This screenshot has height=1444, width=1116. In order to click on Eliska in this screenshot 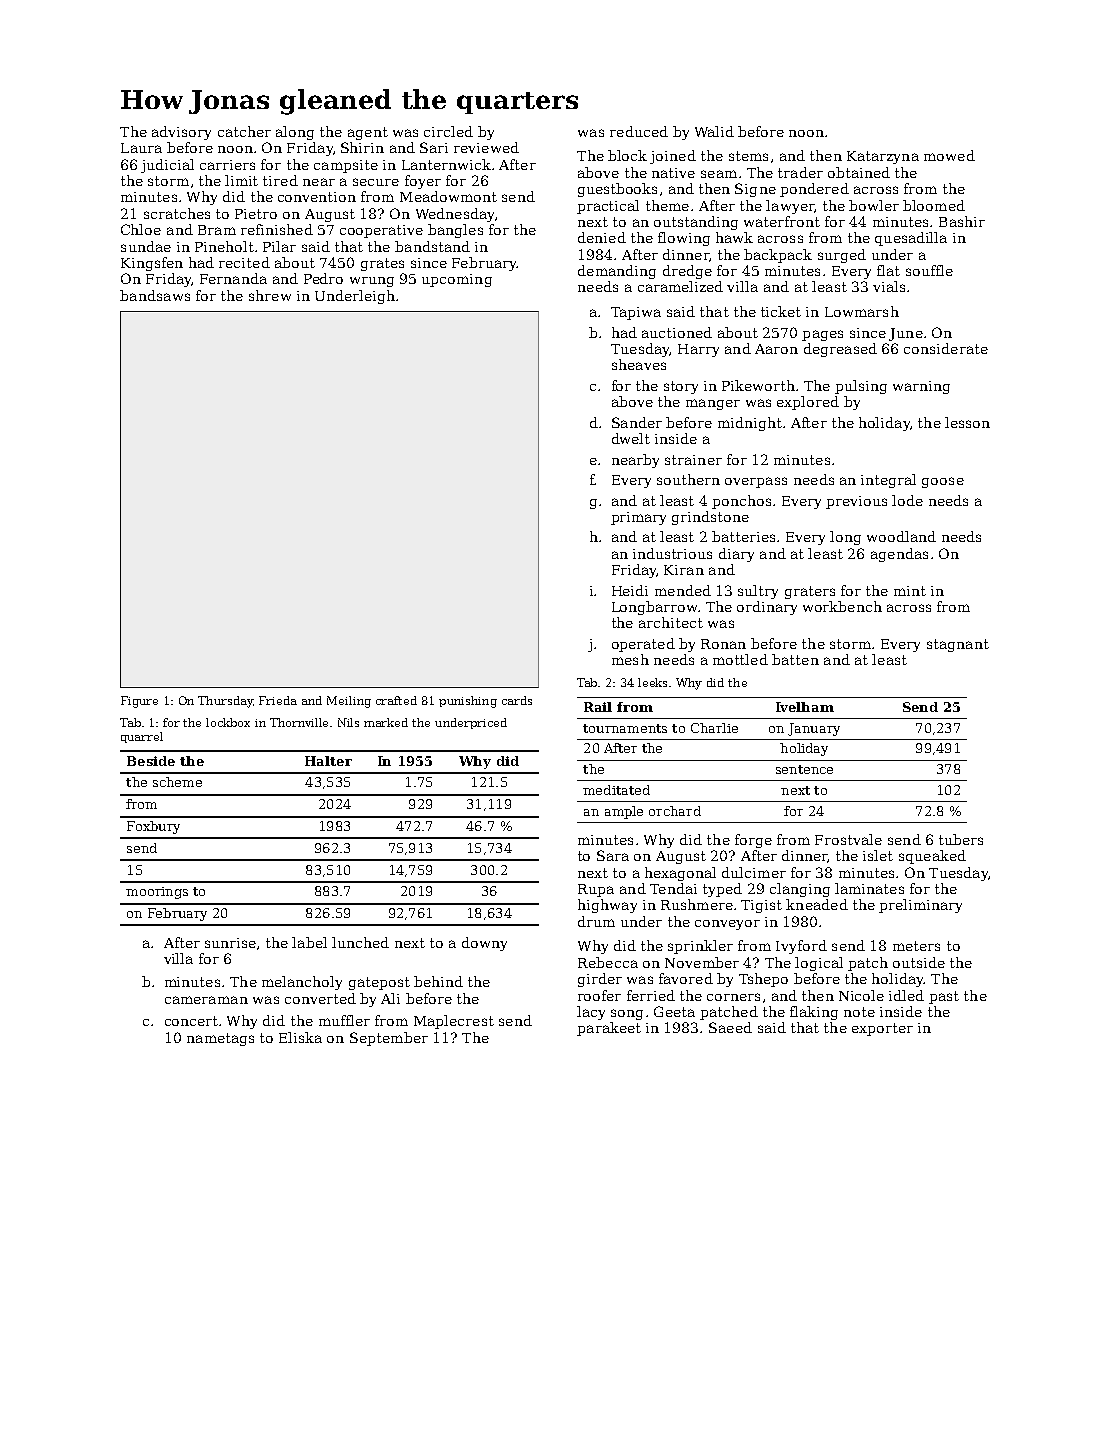, I will do `click(300, 1037)`.
